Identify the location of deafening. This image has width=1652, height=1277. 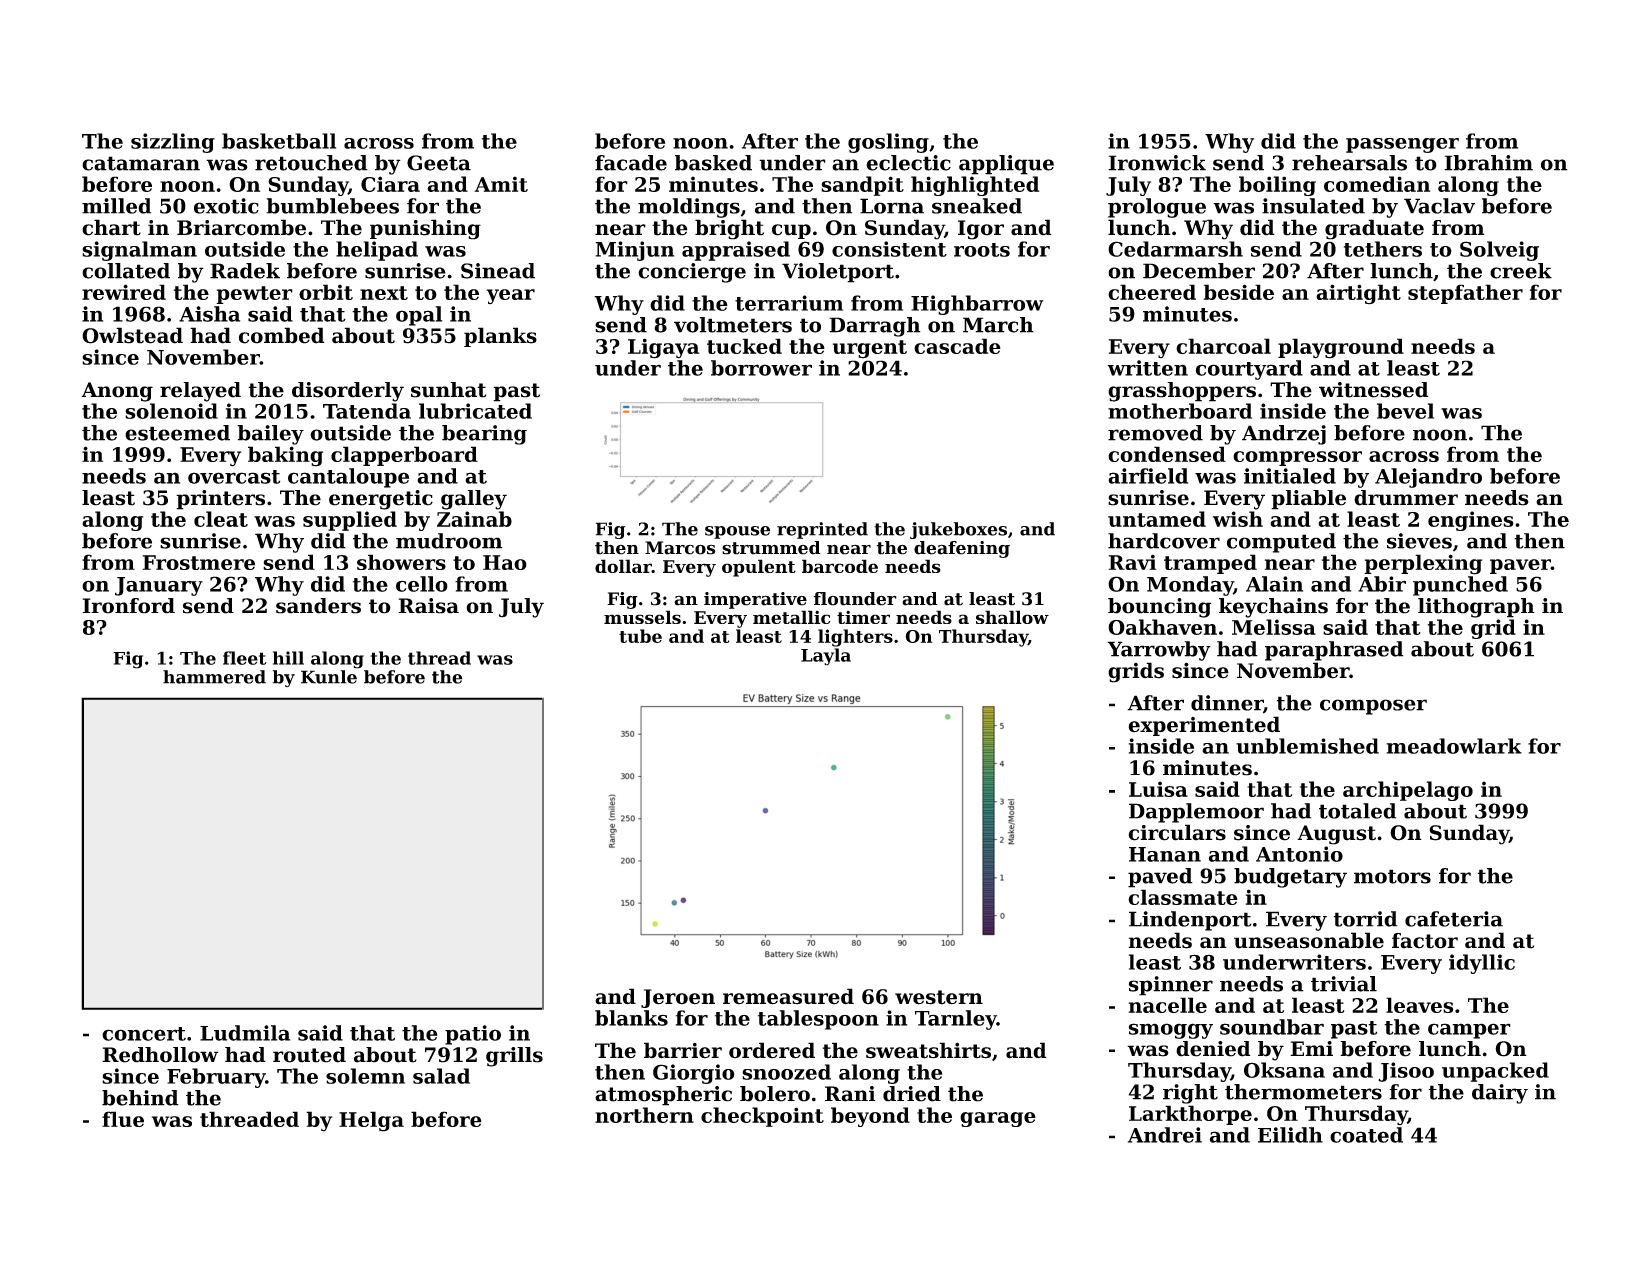
(962, 549).
